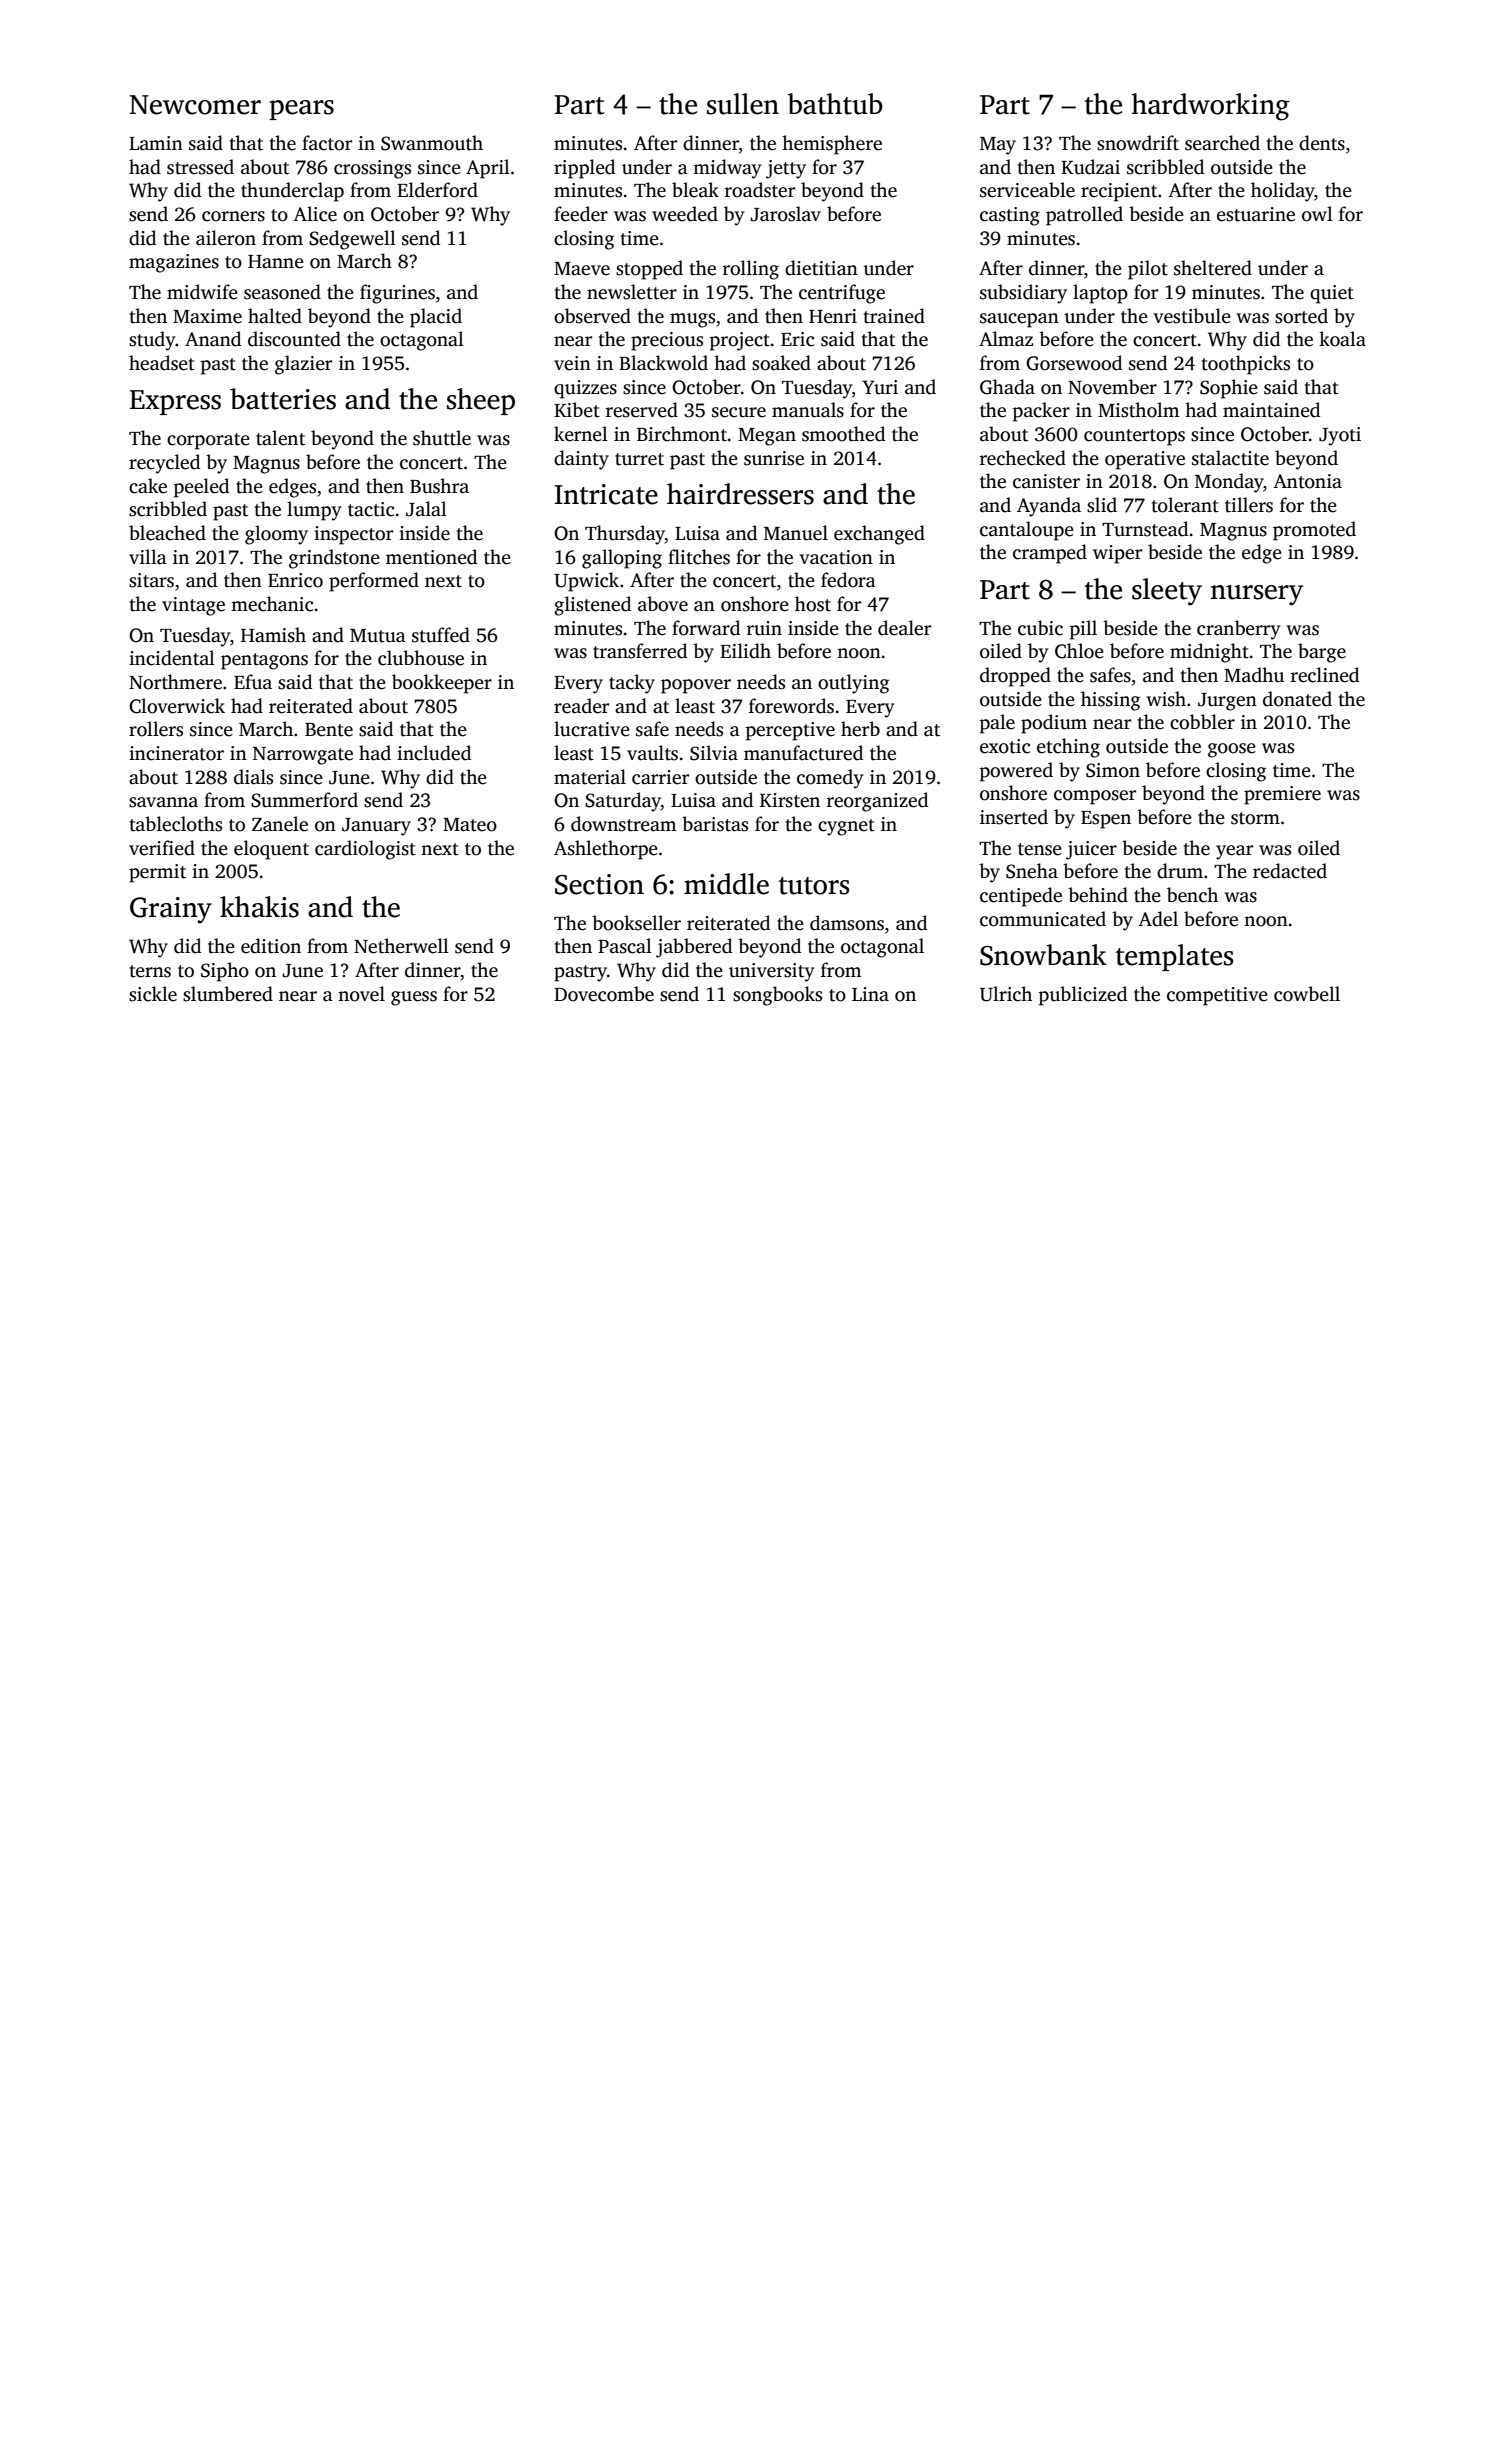  Describe the element at coordinates (1282, 795) in the screenshot. I see `premiere` at that location.
